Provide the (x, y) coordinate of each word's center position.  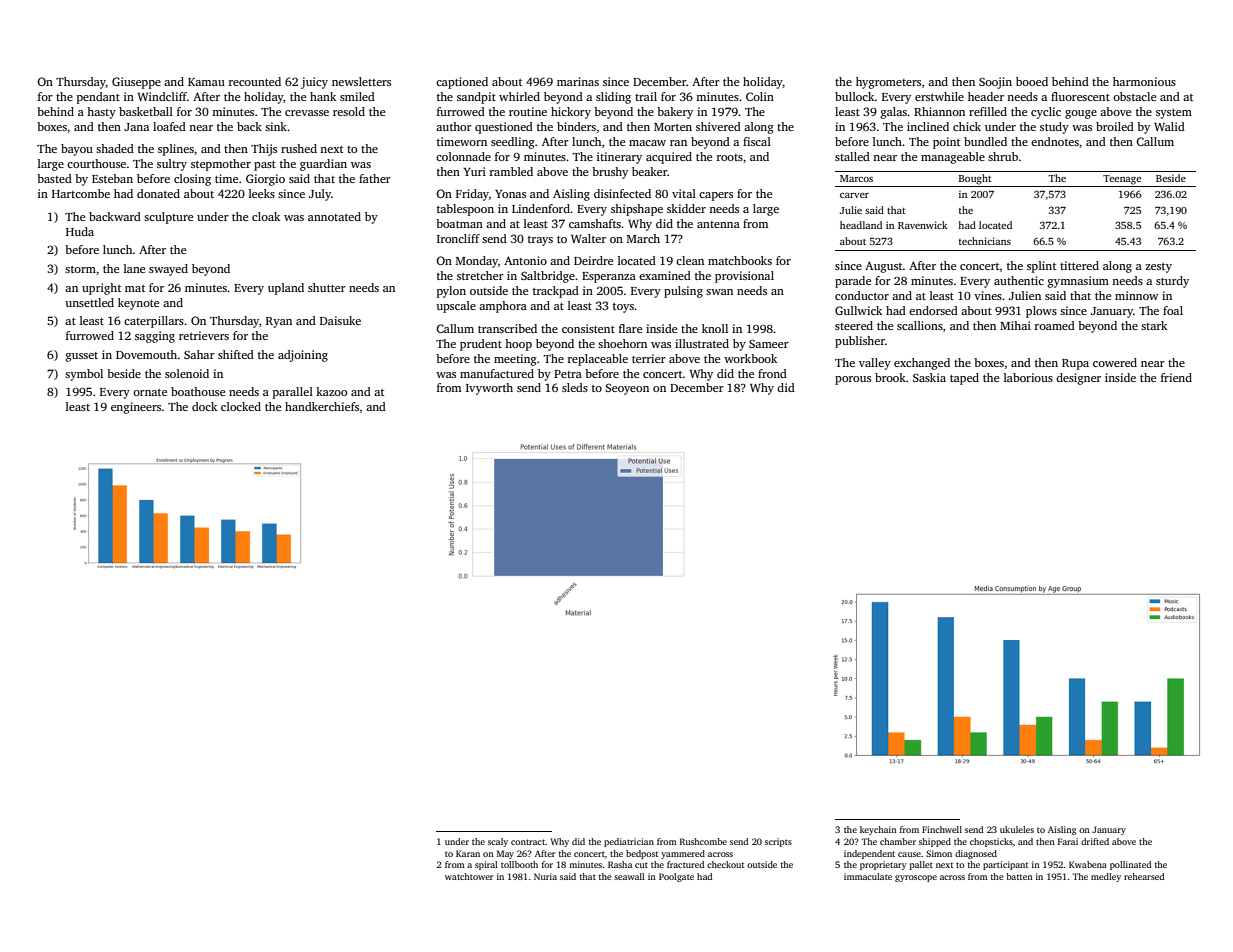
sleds (575, 387)
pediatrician (629, 842)
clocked (241, 406)
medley (1106, 877)
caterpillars (154, 322)
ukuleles (1017, 829)
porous (853, 380)
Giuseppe (136, 83)
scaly (498, 842)
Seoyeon (627, 389)
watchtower (469, 876)
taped (964, 379)
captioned (462, 83)
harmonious (1144, 81)
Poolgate (676, 877)
